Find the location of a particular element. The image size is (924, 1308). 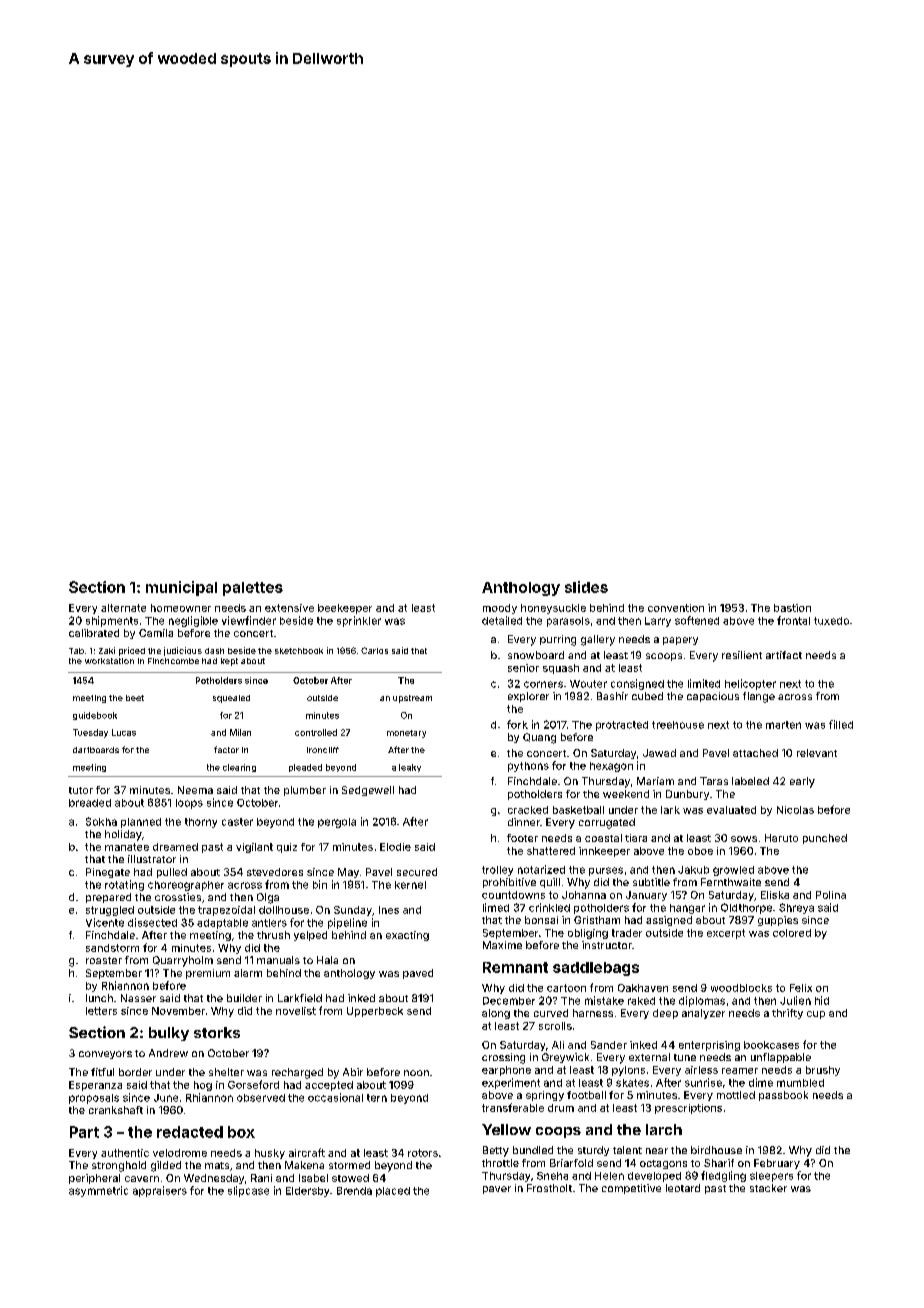

woodblocks is located at coordinates (741, 988).
